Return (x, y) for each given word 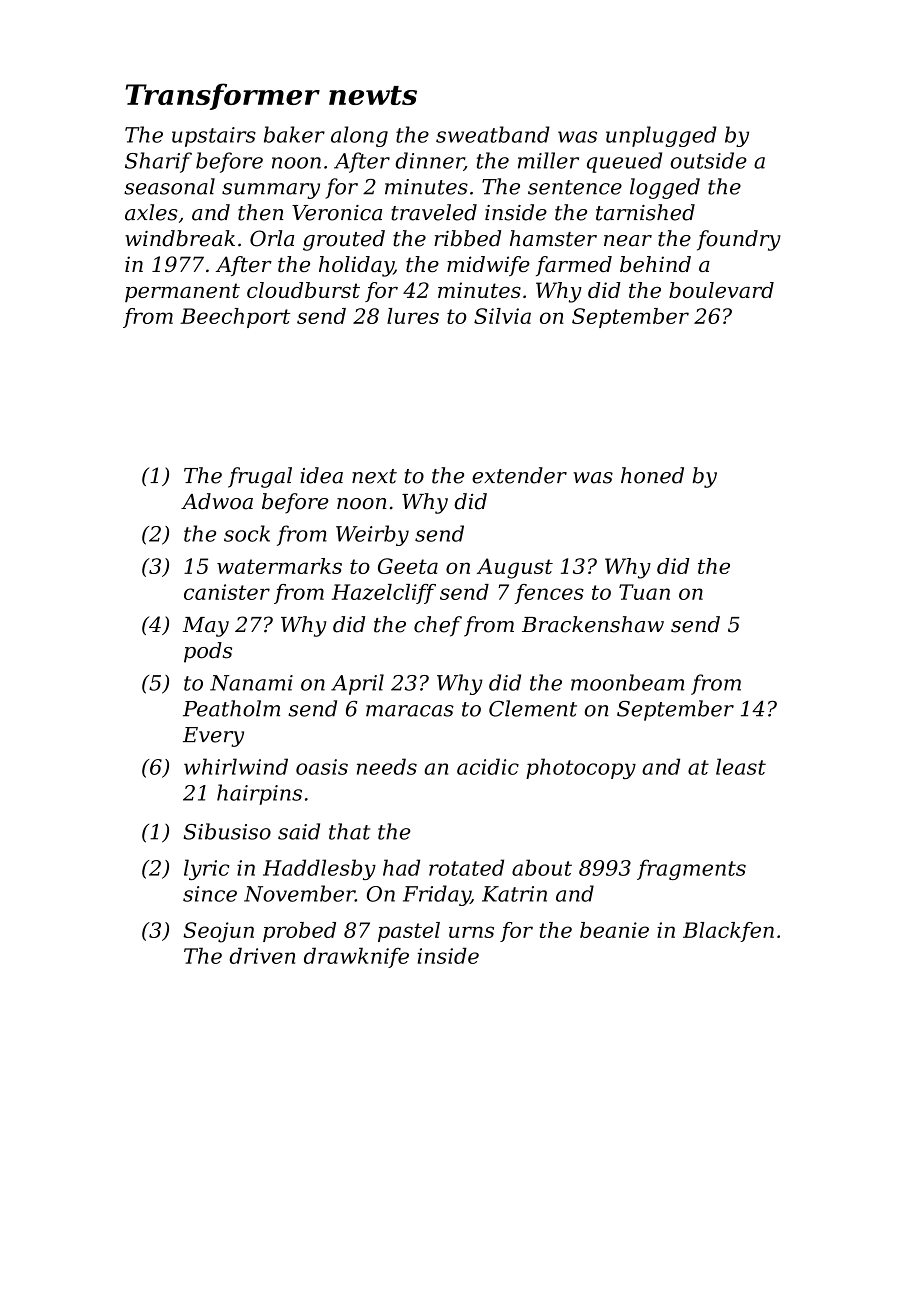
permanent (182, 292)
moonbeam (627, 682)
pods (208, 652)
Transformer (223, 96)
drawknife (356, 958)
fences (549, 594)
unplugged (661, 136)
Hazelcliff (384, 594)
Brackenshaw (593, 624)
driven (262, 956)
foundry (739, 240)
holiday (356, 266)
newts (373, 95)
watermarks (279, 566)
